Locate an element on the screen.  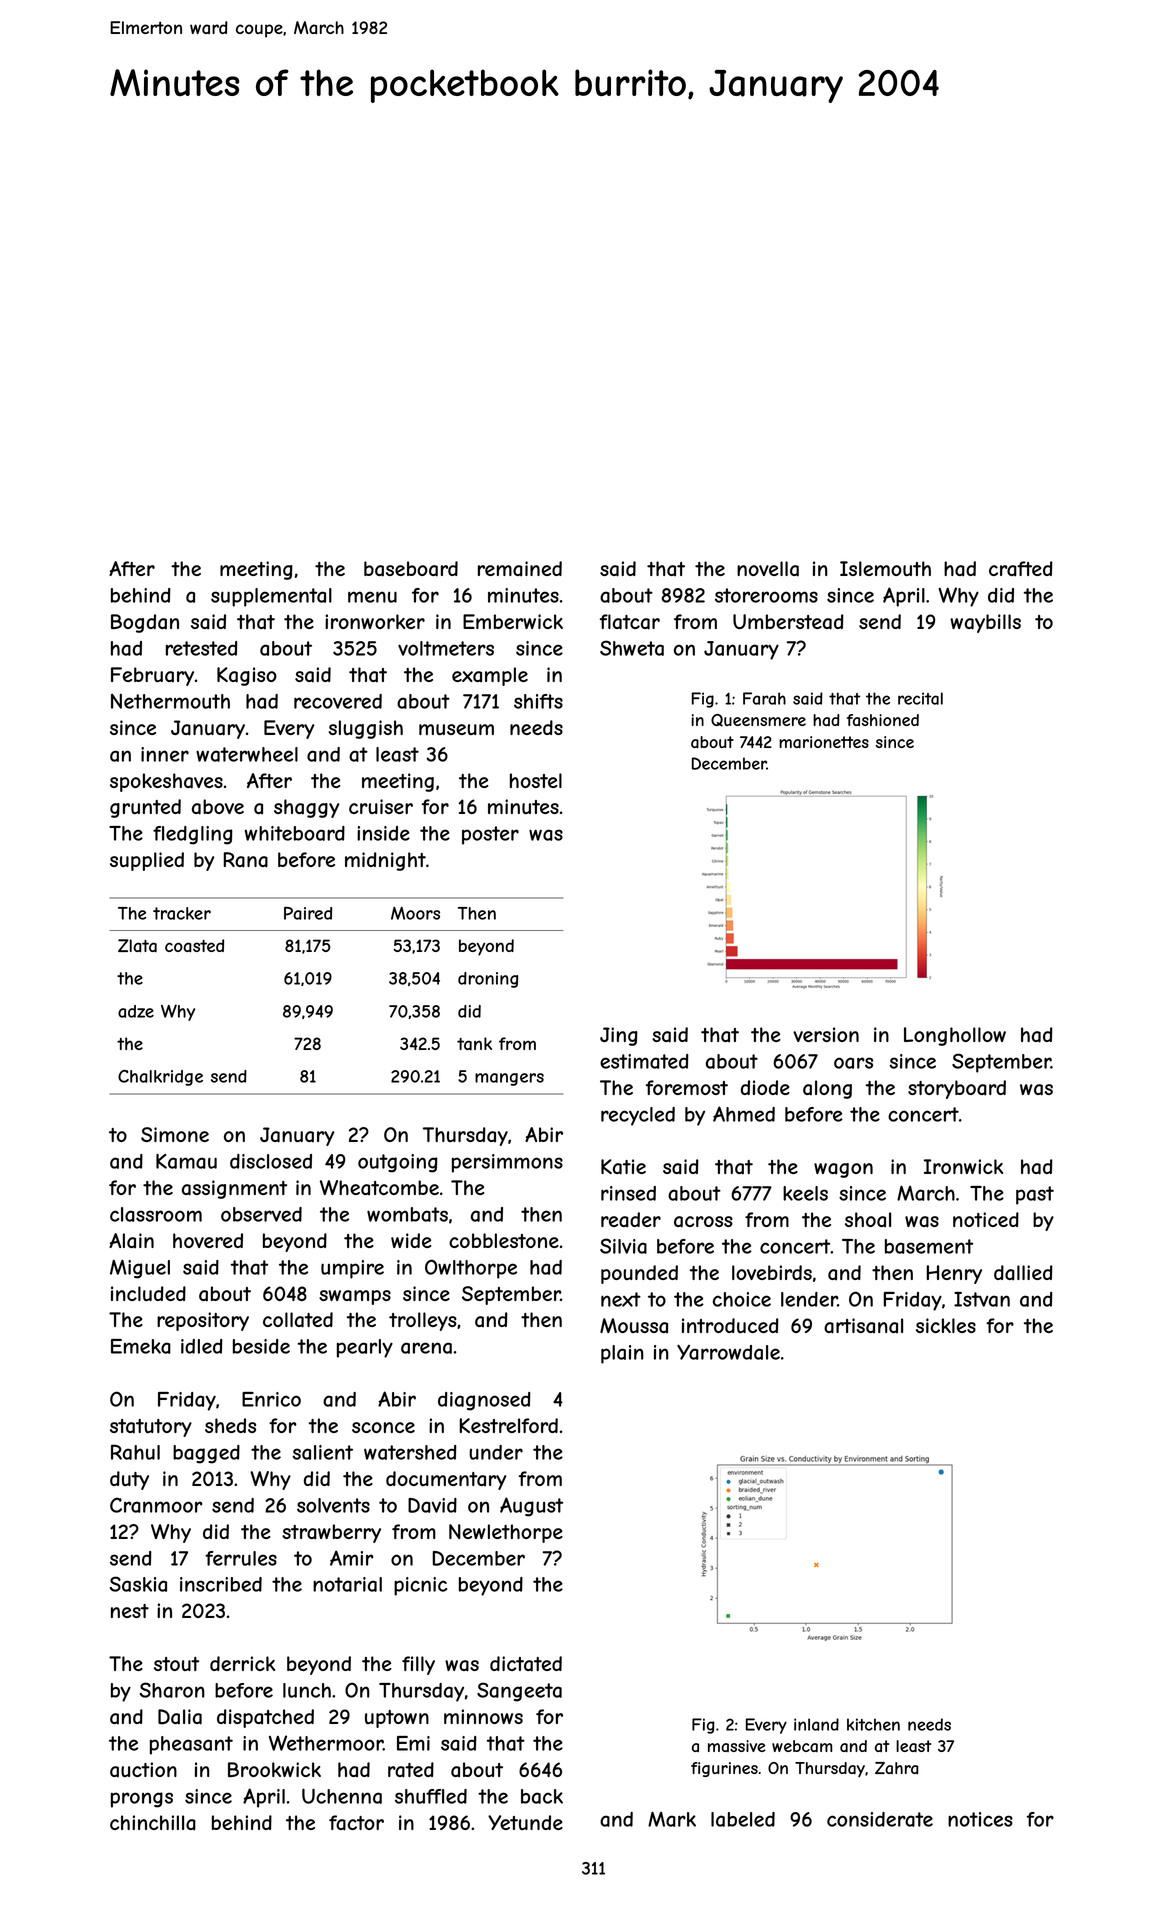
version is located at coordinates (826, 1034).
